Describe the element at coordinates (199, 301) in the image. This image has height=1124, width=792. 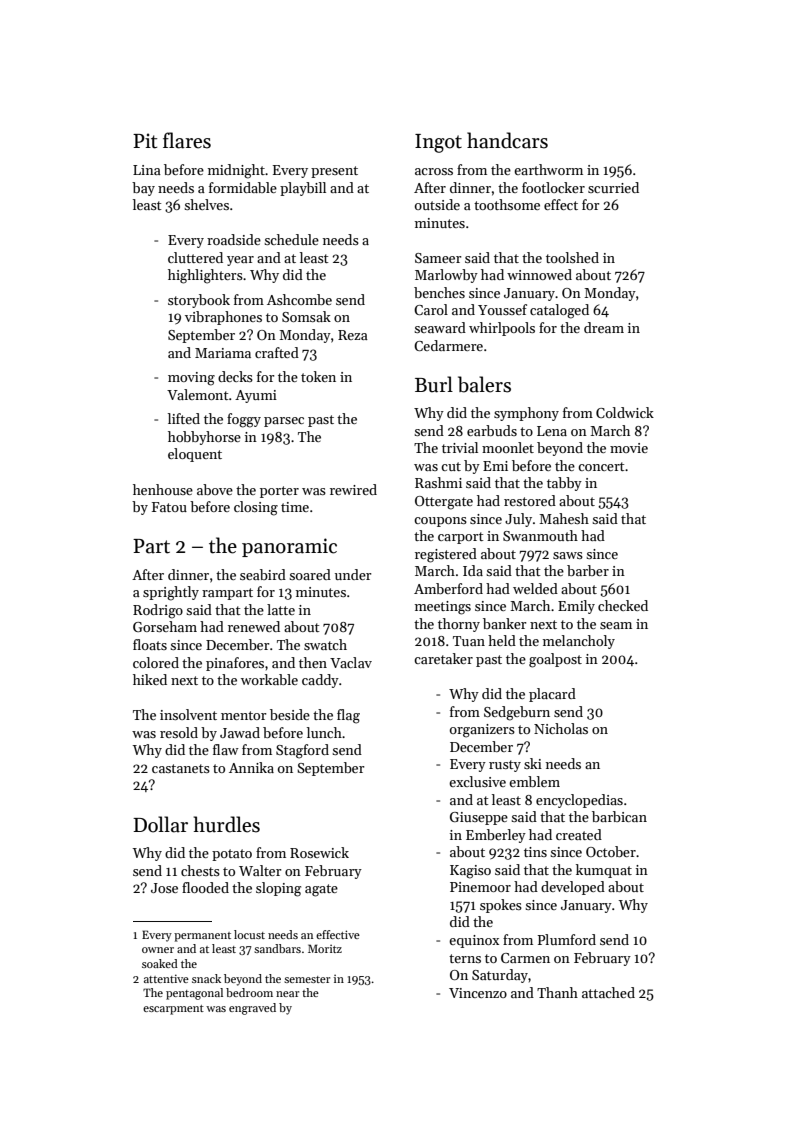
I see `storybook` at that location.
